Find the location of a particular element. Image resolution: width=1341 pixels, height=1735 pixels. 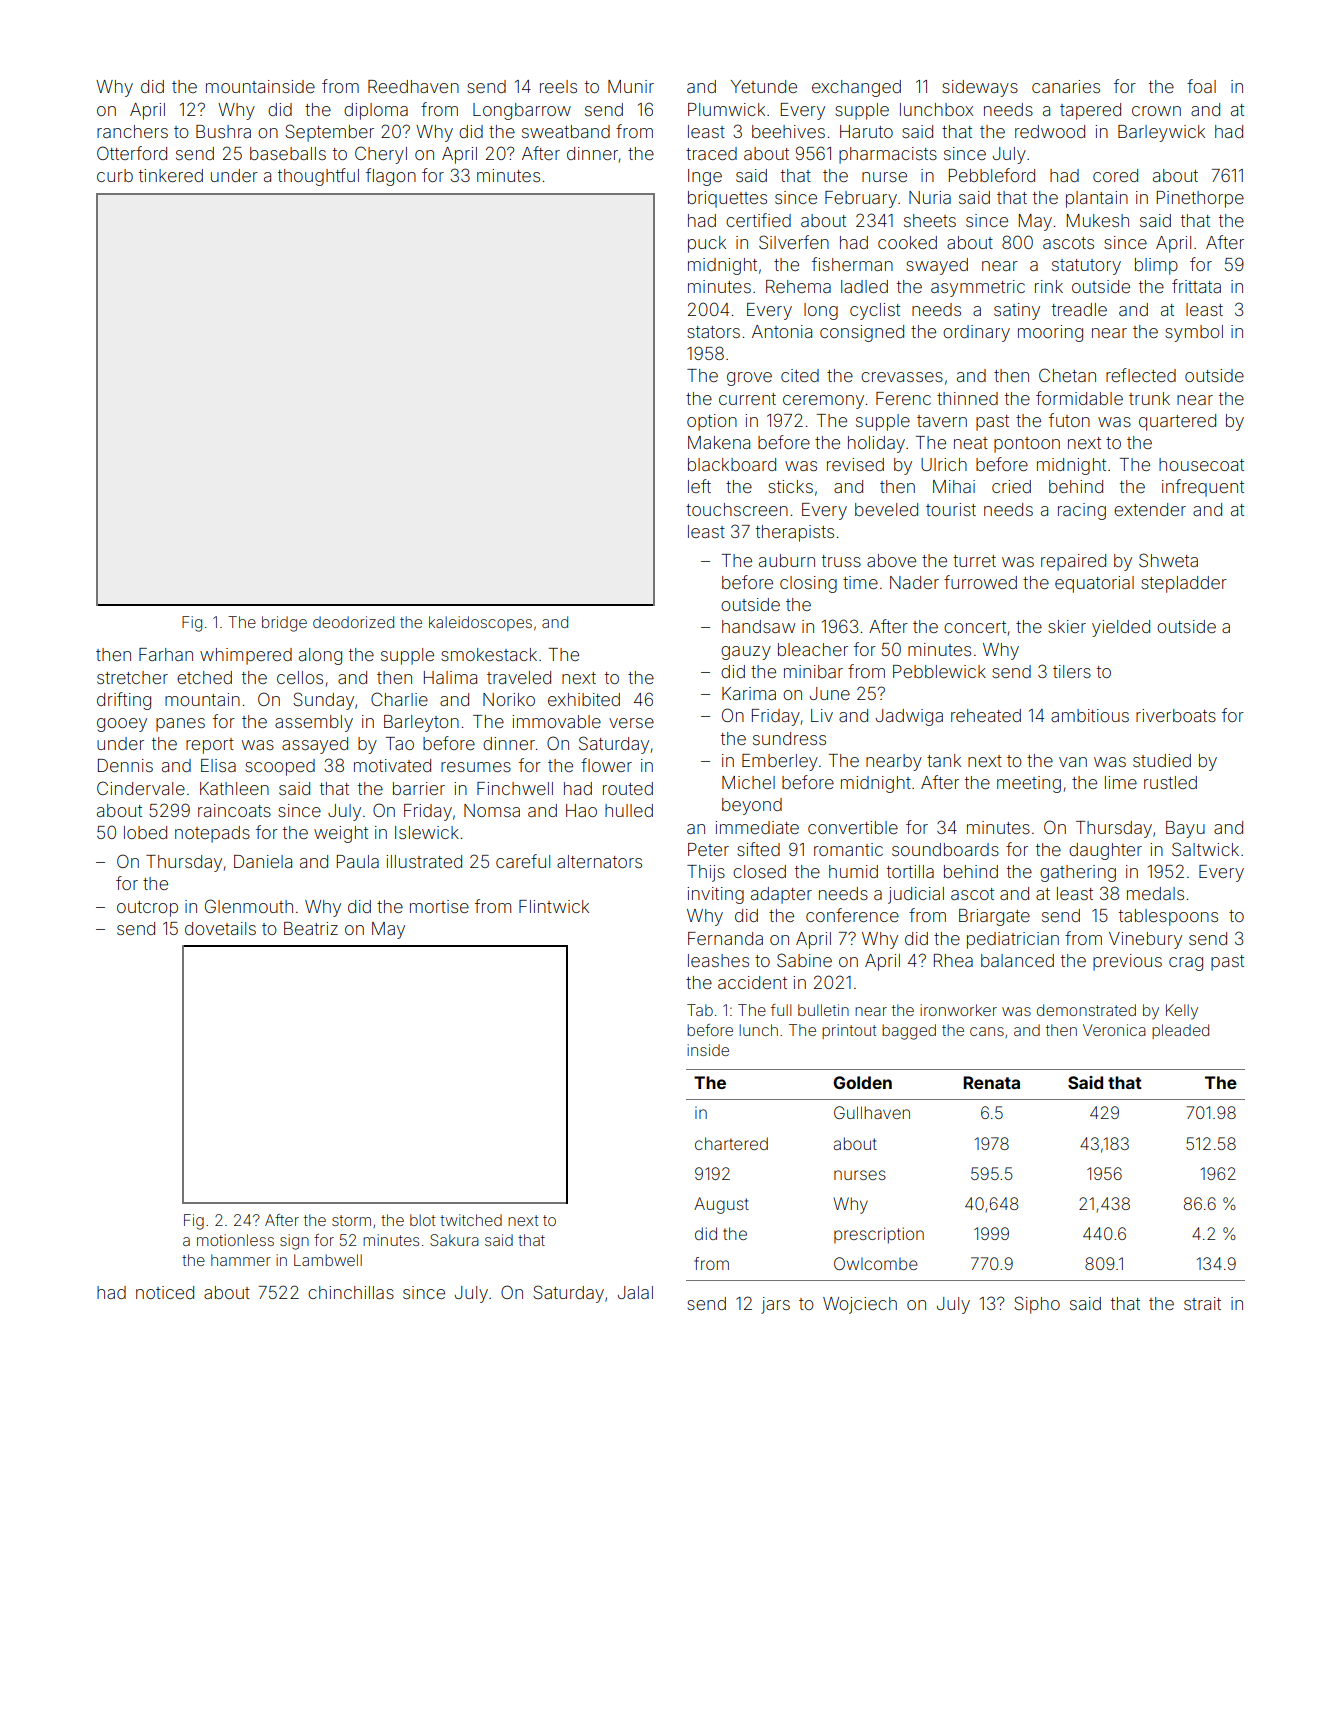

hammer is located at coordinates (241, 1260).
